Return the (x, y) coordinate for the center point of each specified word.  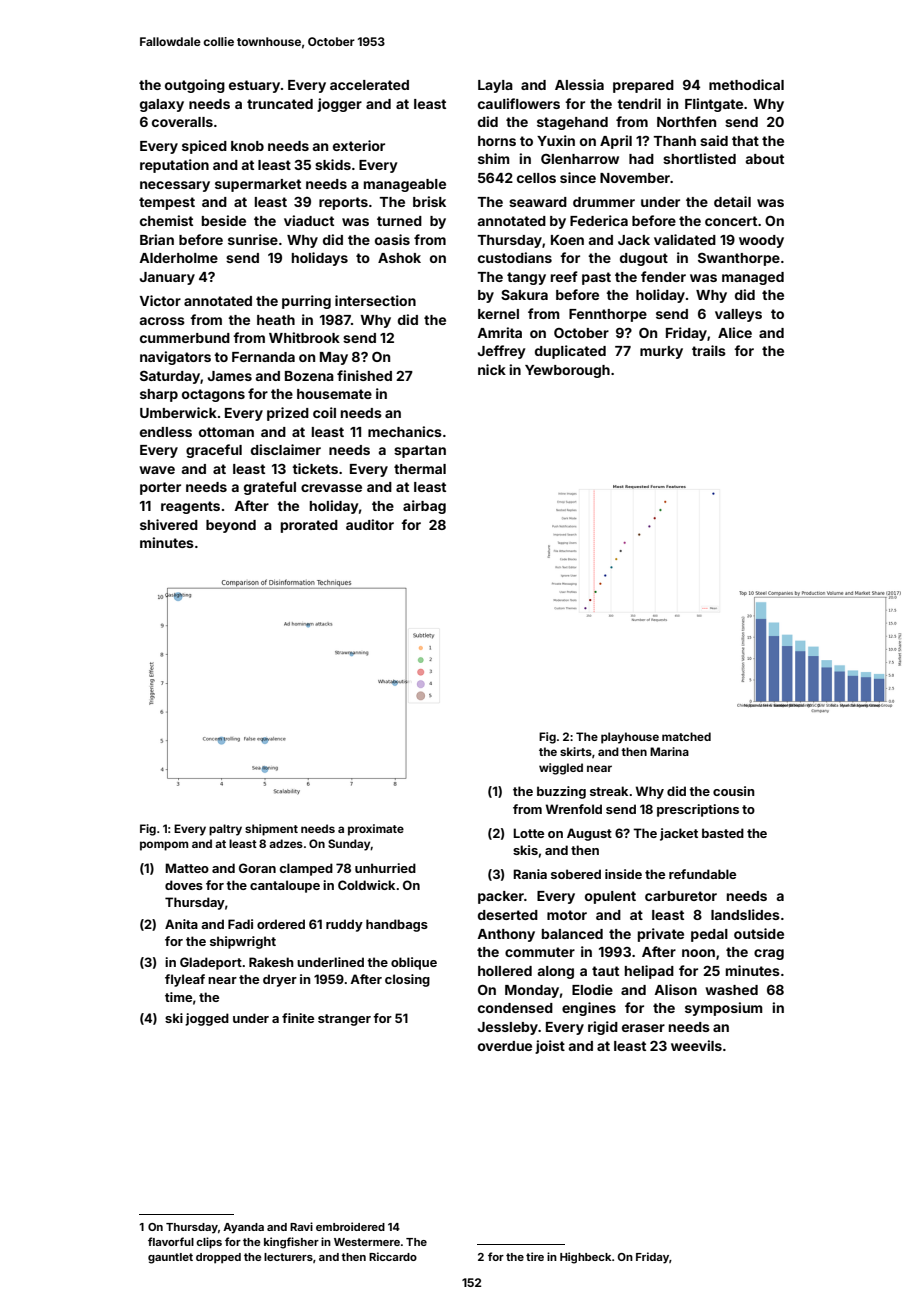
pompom (164, 846)
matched (686, 736)
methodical (746, 84)
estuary (254, 86)
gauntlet (170, 1258)
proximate (376, 830)
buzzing (561, 792)
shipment (271, 830)
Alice (735, 332)
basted (723, 833)
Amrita (499, 332)
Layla (495, 86)
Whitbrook (304, 337)
